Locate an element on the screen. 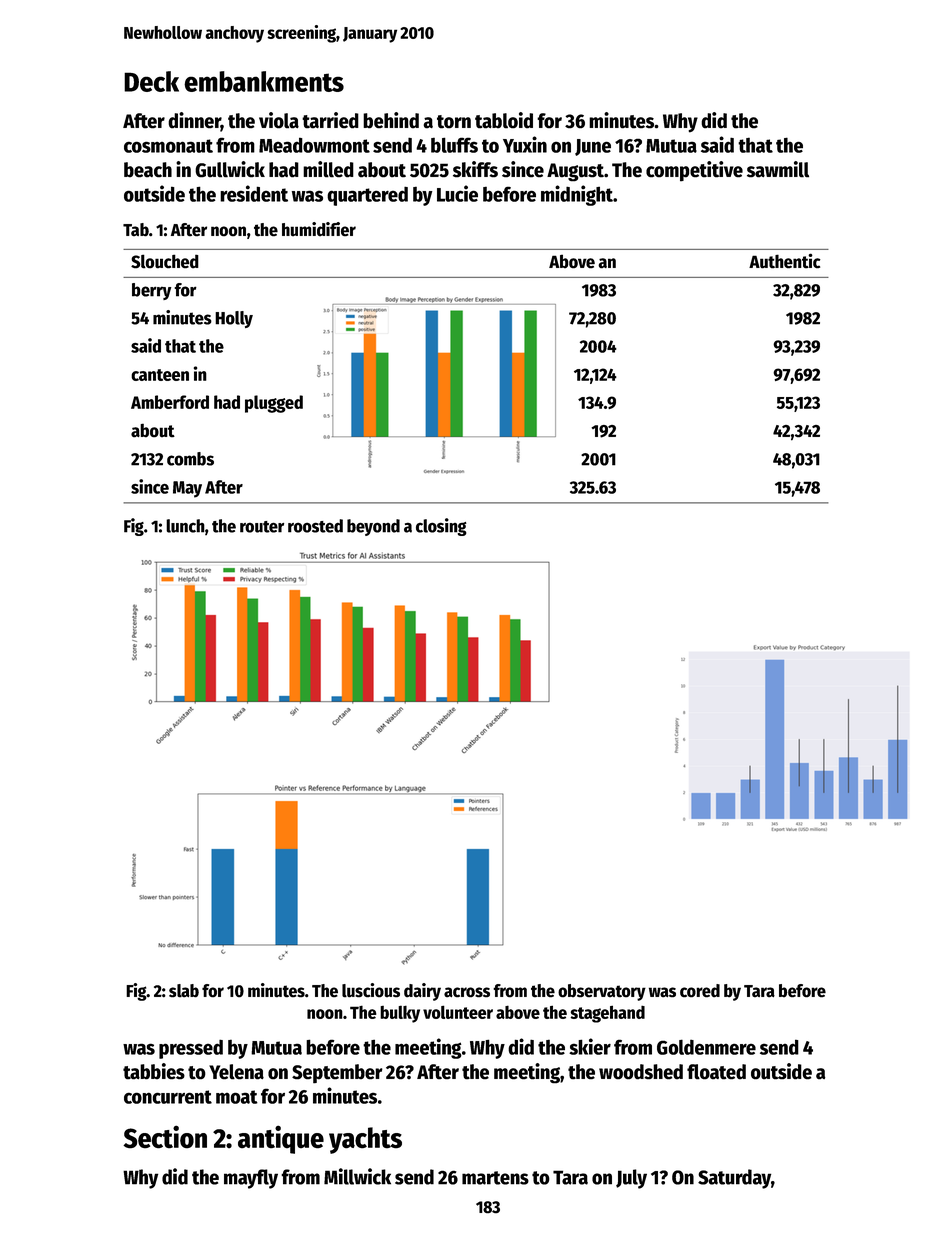 This screenshot has width=952, height=1233. sawmill is located at coordinates (778, 169).
